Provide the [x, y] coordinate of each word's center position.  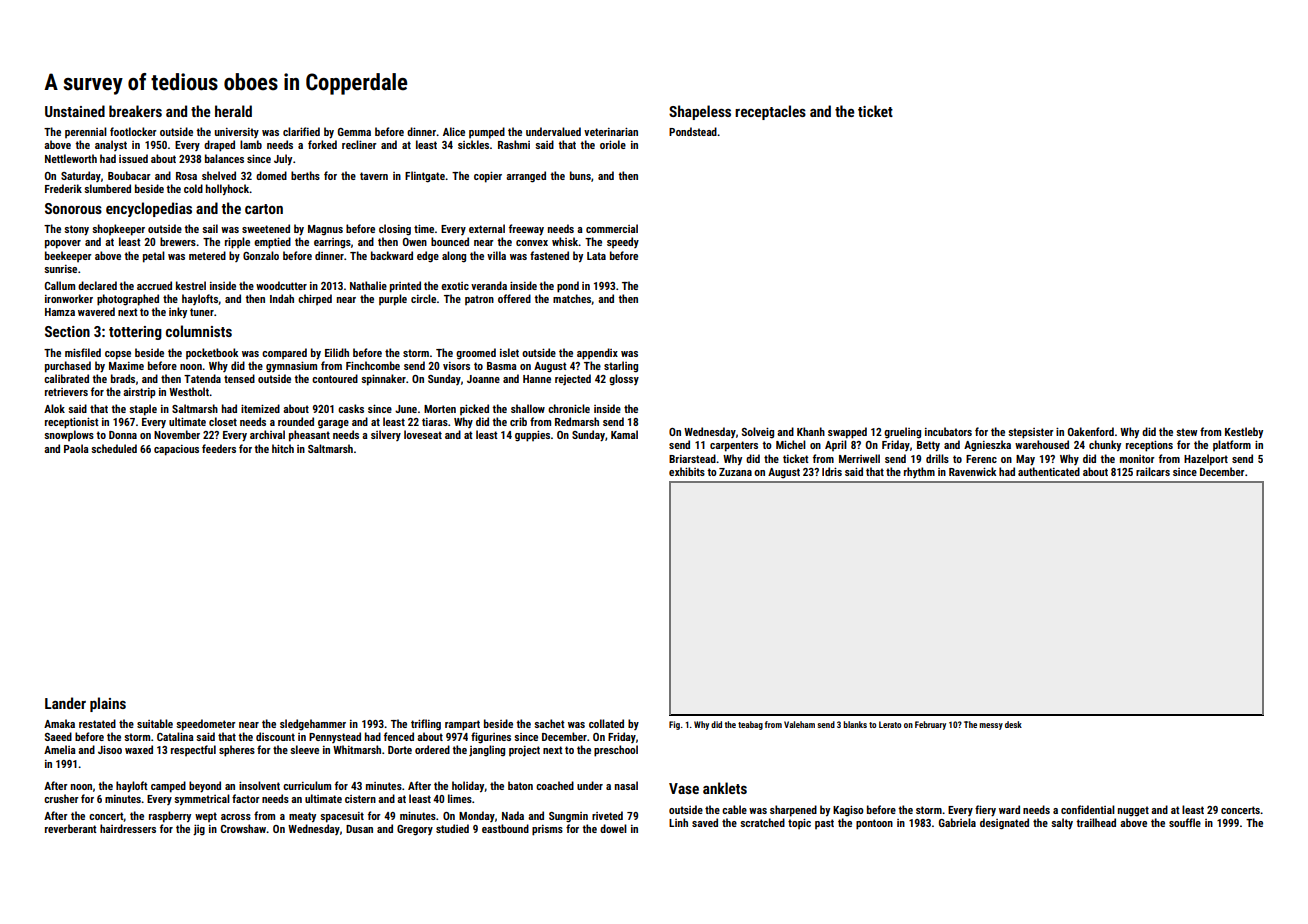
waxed [139, 749]
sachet [549, 723]
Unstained [75, 111]
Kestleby [1244, 432]
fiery [985, 810]
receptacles [770, 112]
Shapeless [700, 112]
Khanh [811, 431]
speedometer [206, 725]
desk [1013, 724]
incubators [948, 431]
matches [572, 299]
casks [351, 408]
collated [606, 723]
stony [76, 230]
